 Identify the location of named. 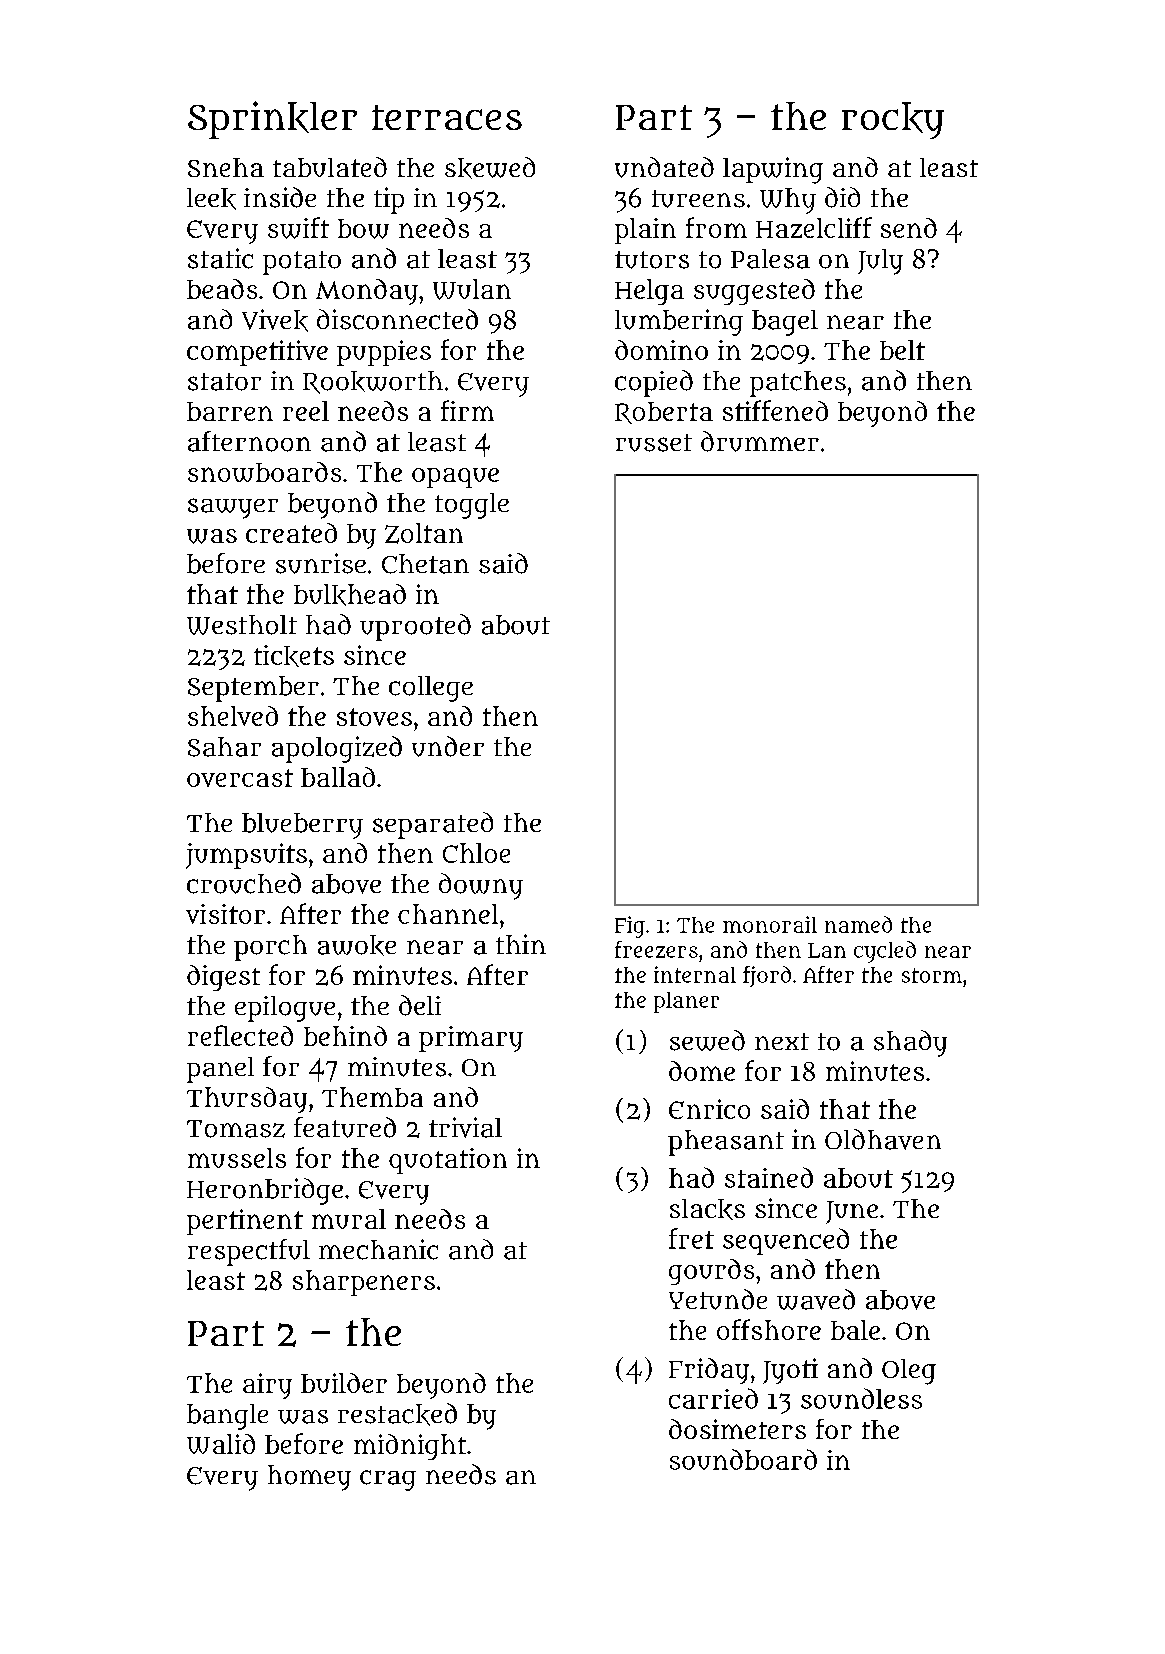
(858, 924).
